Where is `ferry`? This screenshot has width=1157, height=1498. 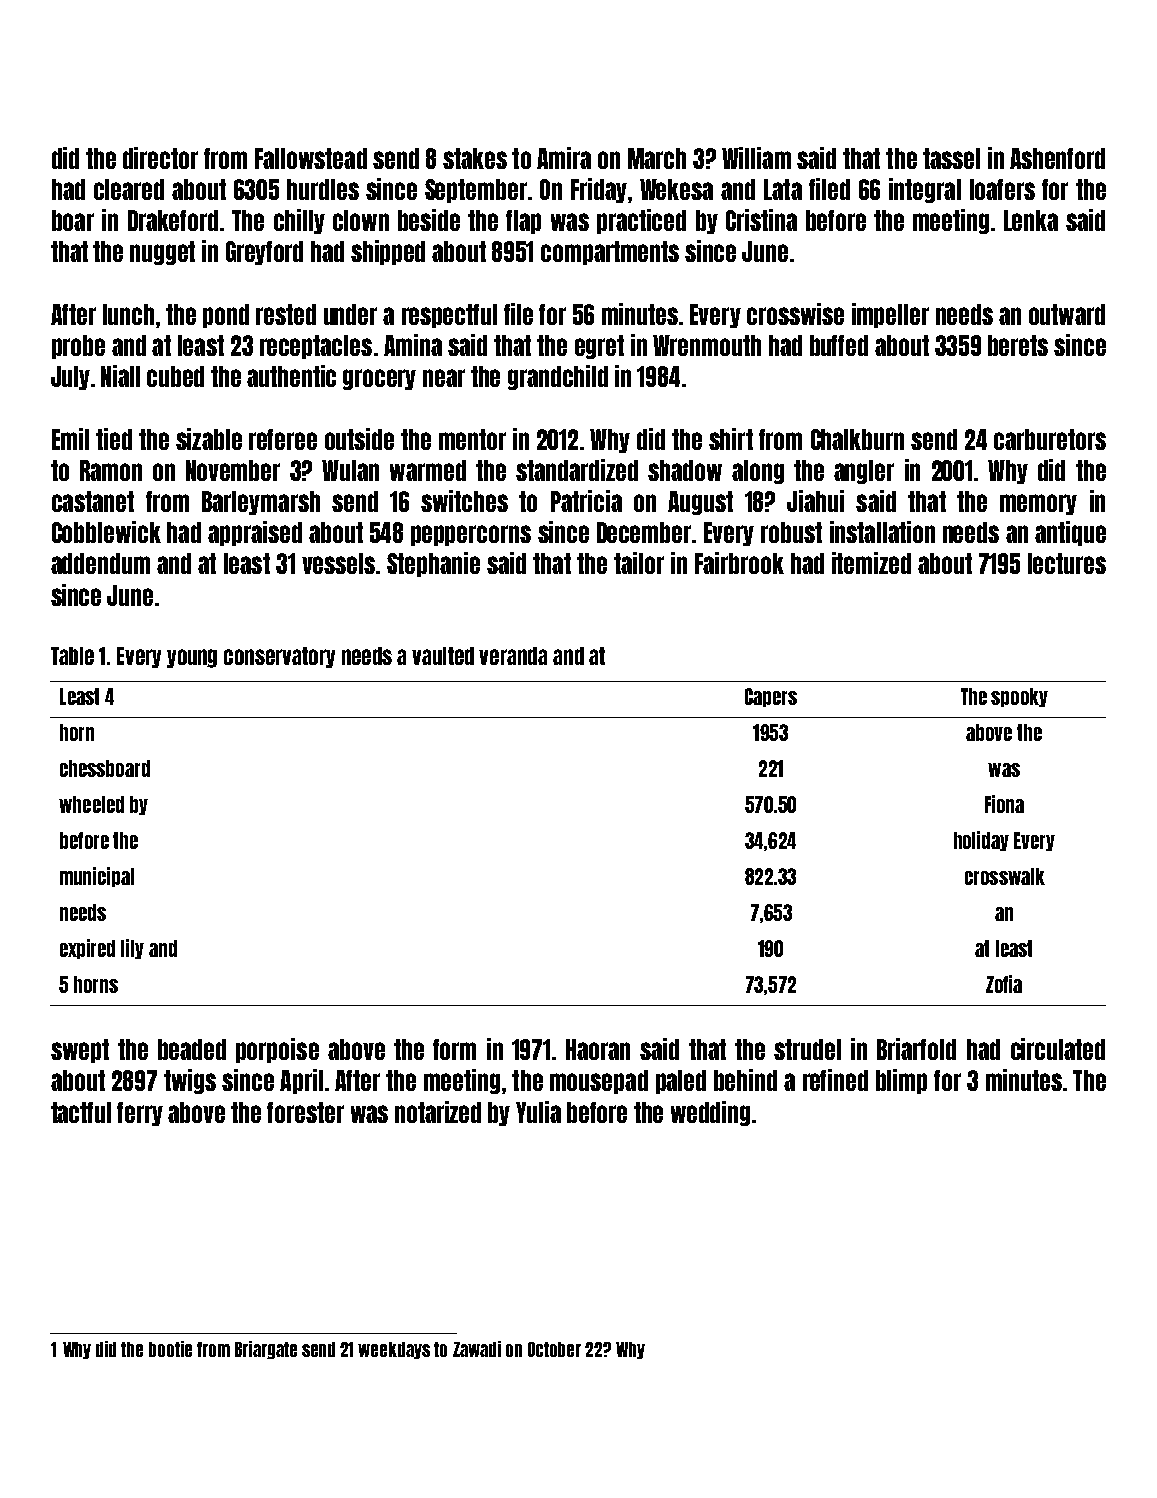
ferry is located at coordinates (140, 1114).
